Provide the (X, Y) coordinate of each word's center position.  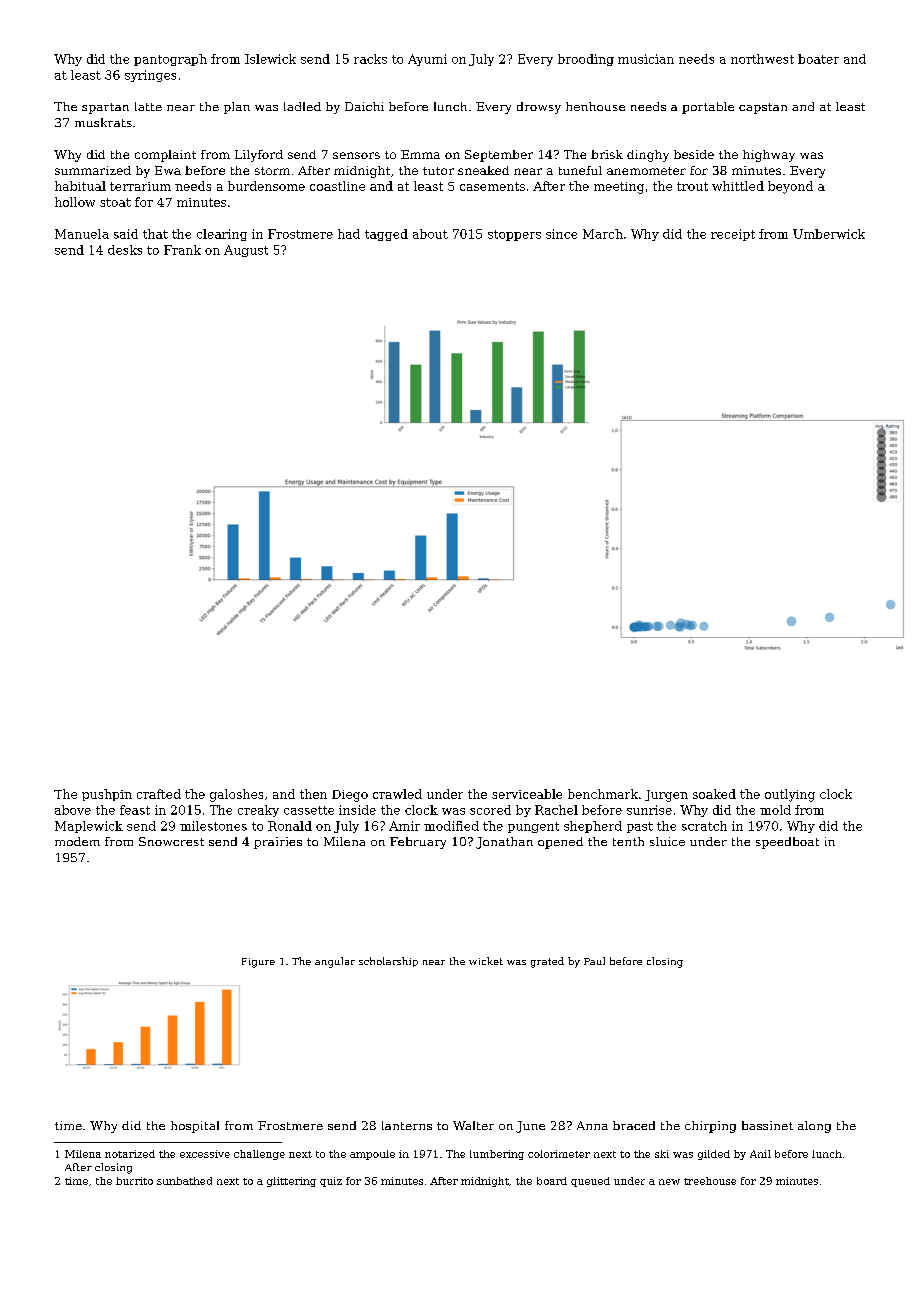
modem (77, 841)
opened (560, 843)
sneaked (483, 170)
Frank (182, 250)
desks (125, 250)
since (561, 234)
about (430, 234)
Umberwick (829, 234)
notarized (130, 1154)
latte (148, 106)
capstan (763, 108)
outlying (790, 795)
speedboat (787, 843)
